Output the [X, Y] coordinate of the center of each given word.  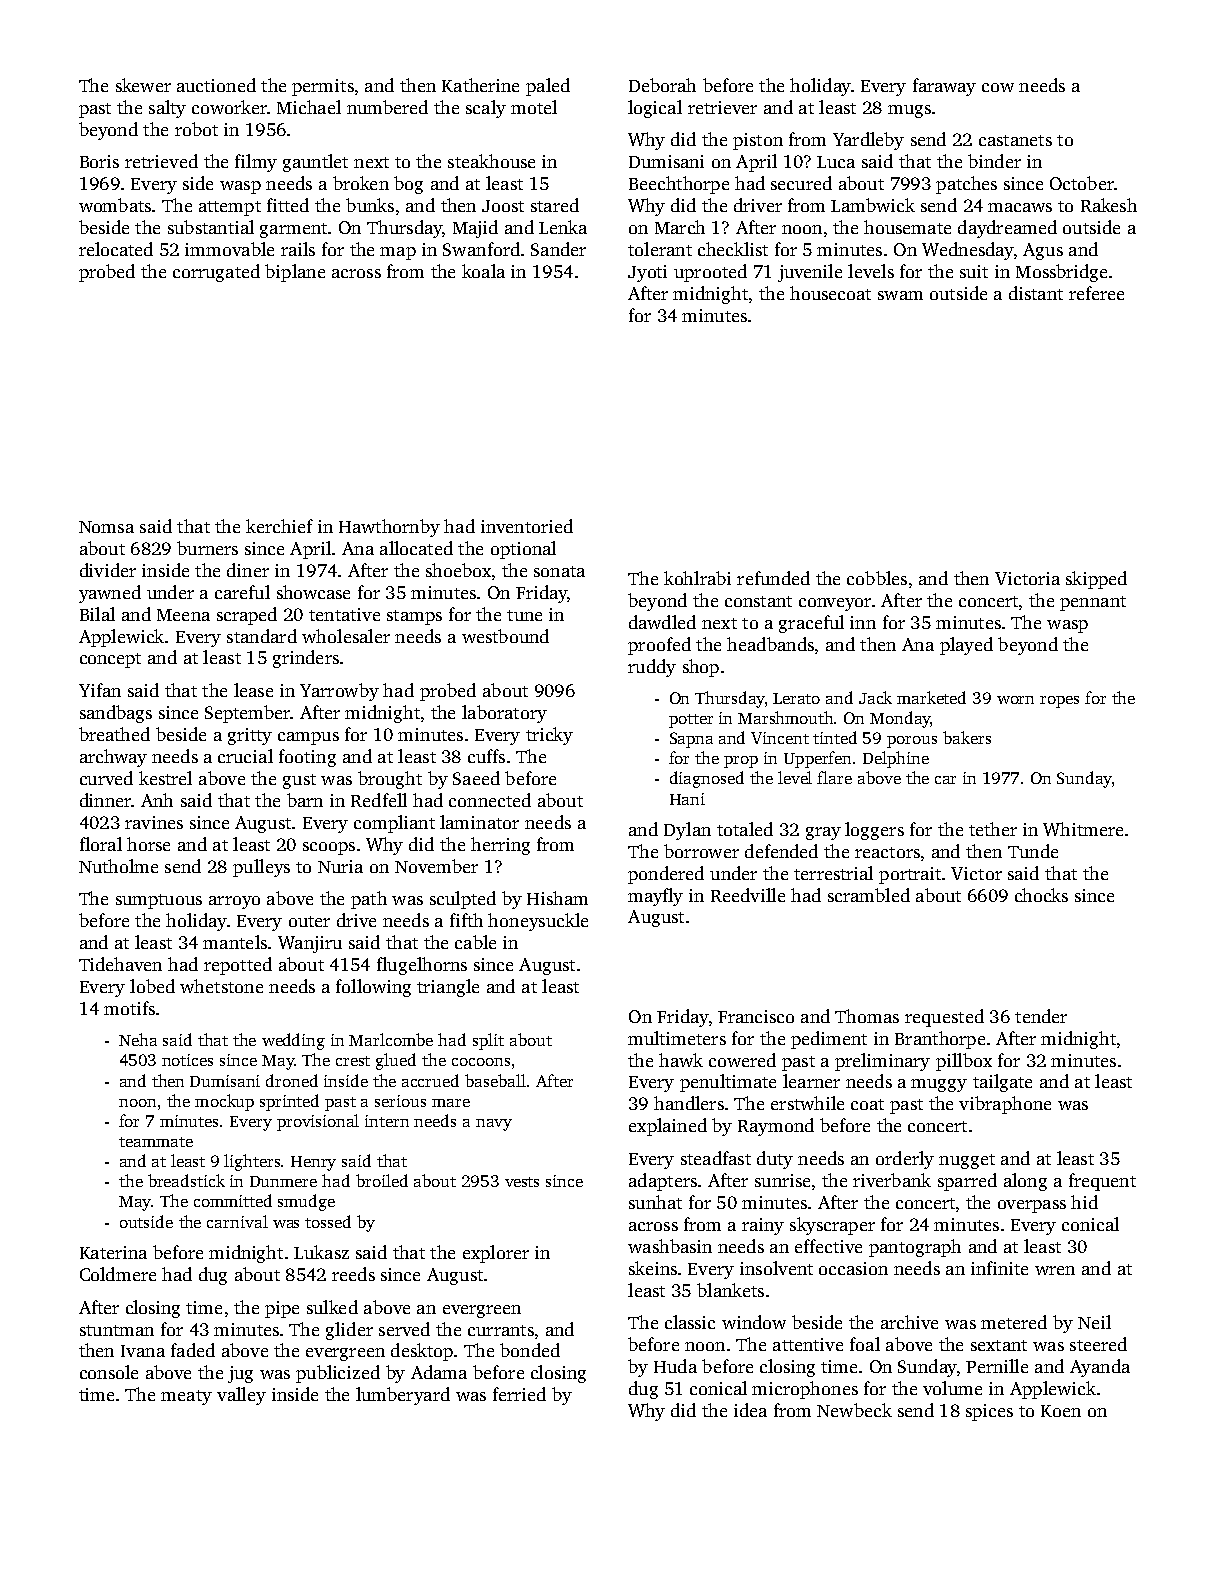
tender [1041, 1016]
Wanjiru [310, 944]
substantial [211, 227]
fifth [466, 920]
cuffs [486, 756]
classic [690, 1322]
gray [823, 833]
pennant [1093, 603]
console [109, 1372]
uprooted [710, 273]
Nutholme [118, 866]
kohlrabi [697, 578]
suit [974, 271]
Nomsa [106, 527]
